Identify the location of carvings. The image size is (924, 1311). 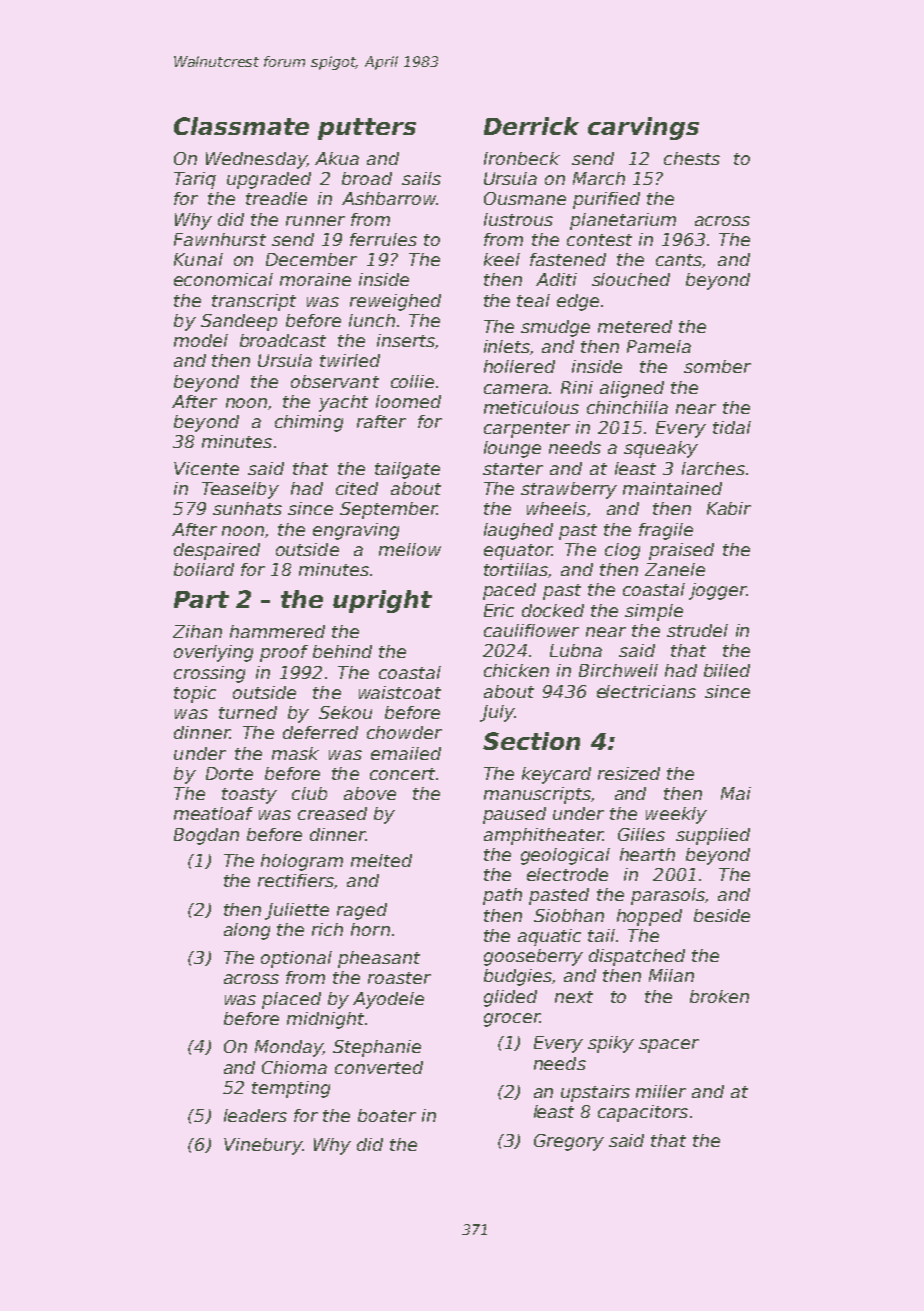
(643, 128).
